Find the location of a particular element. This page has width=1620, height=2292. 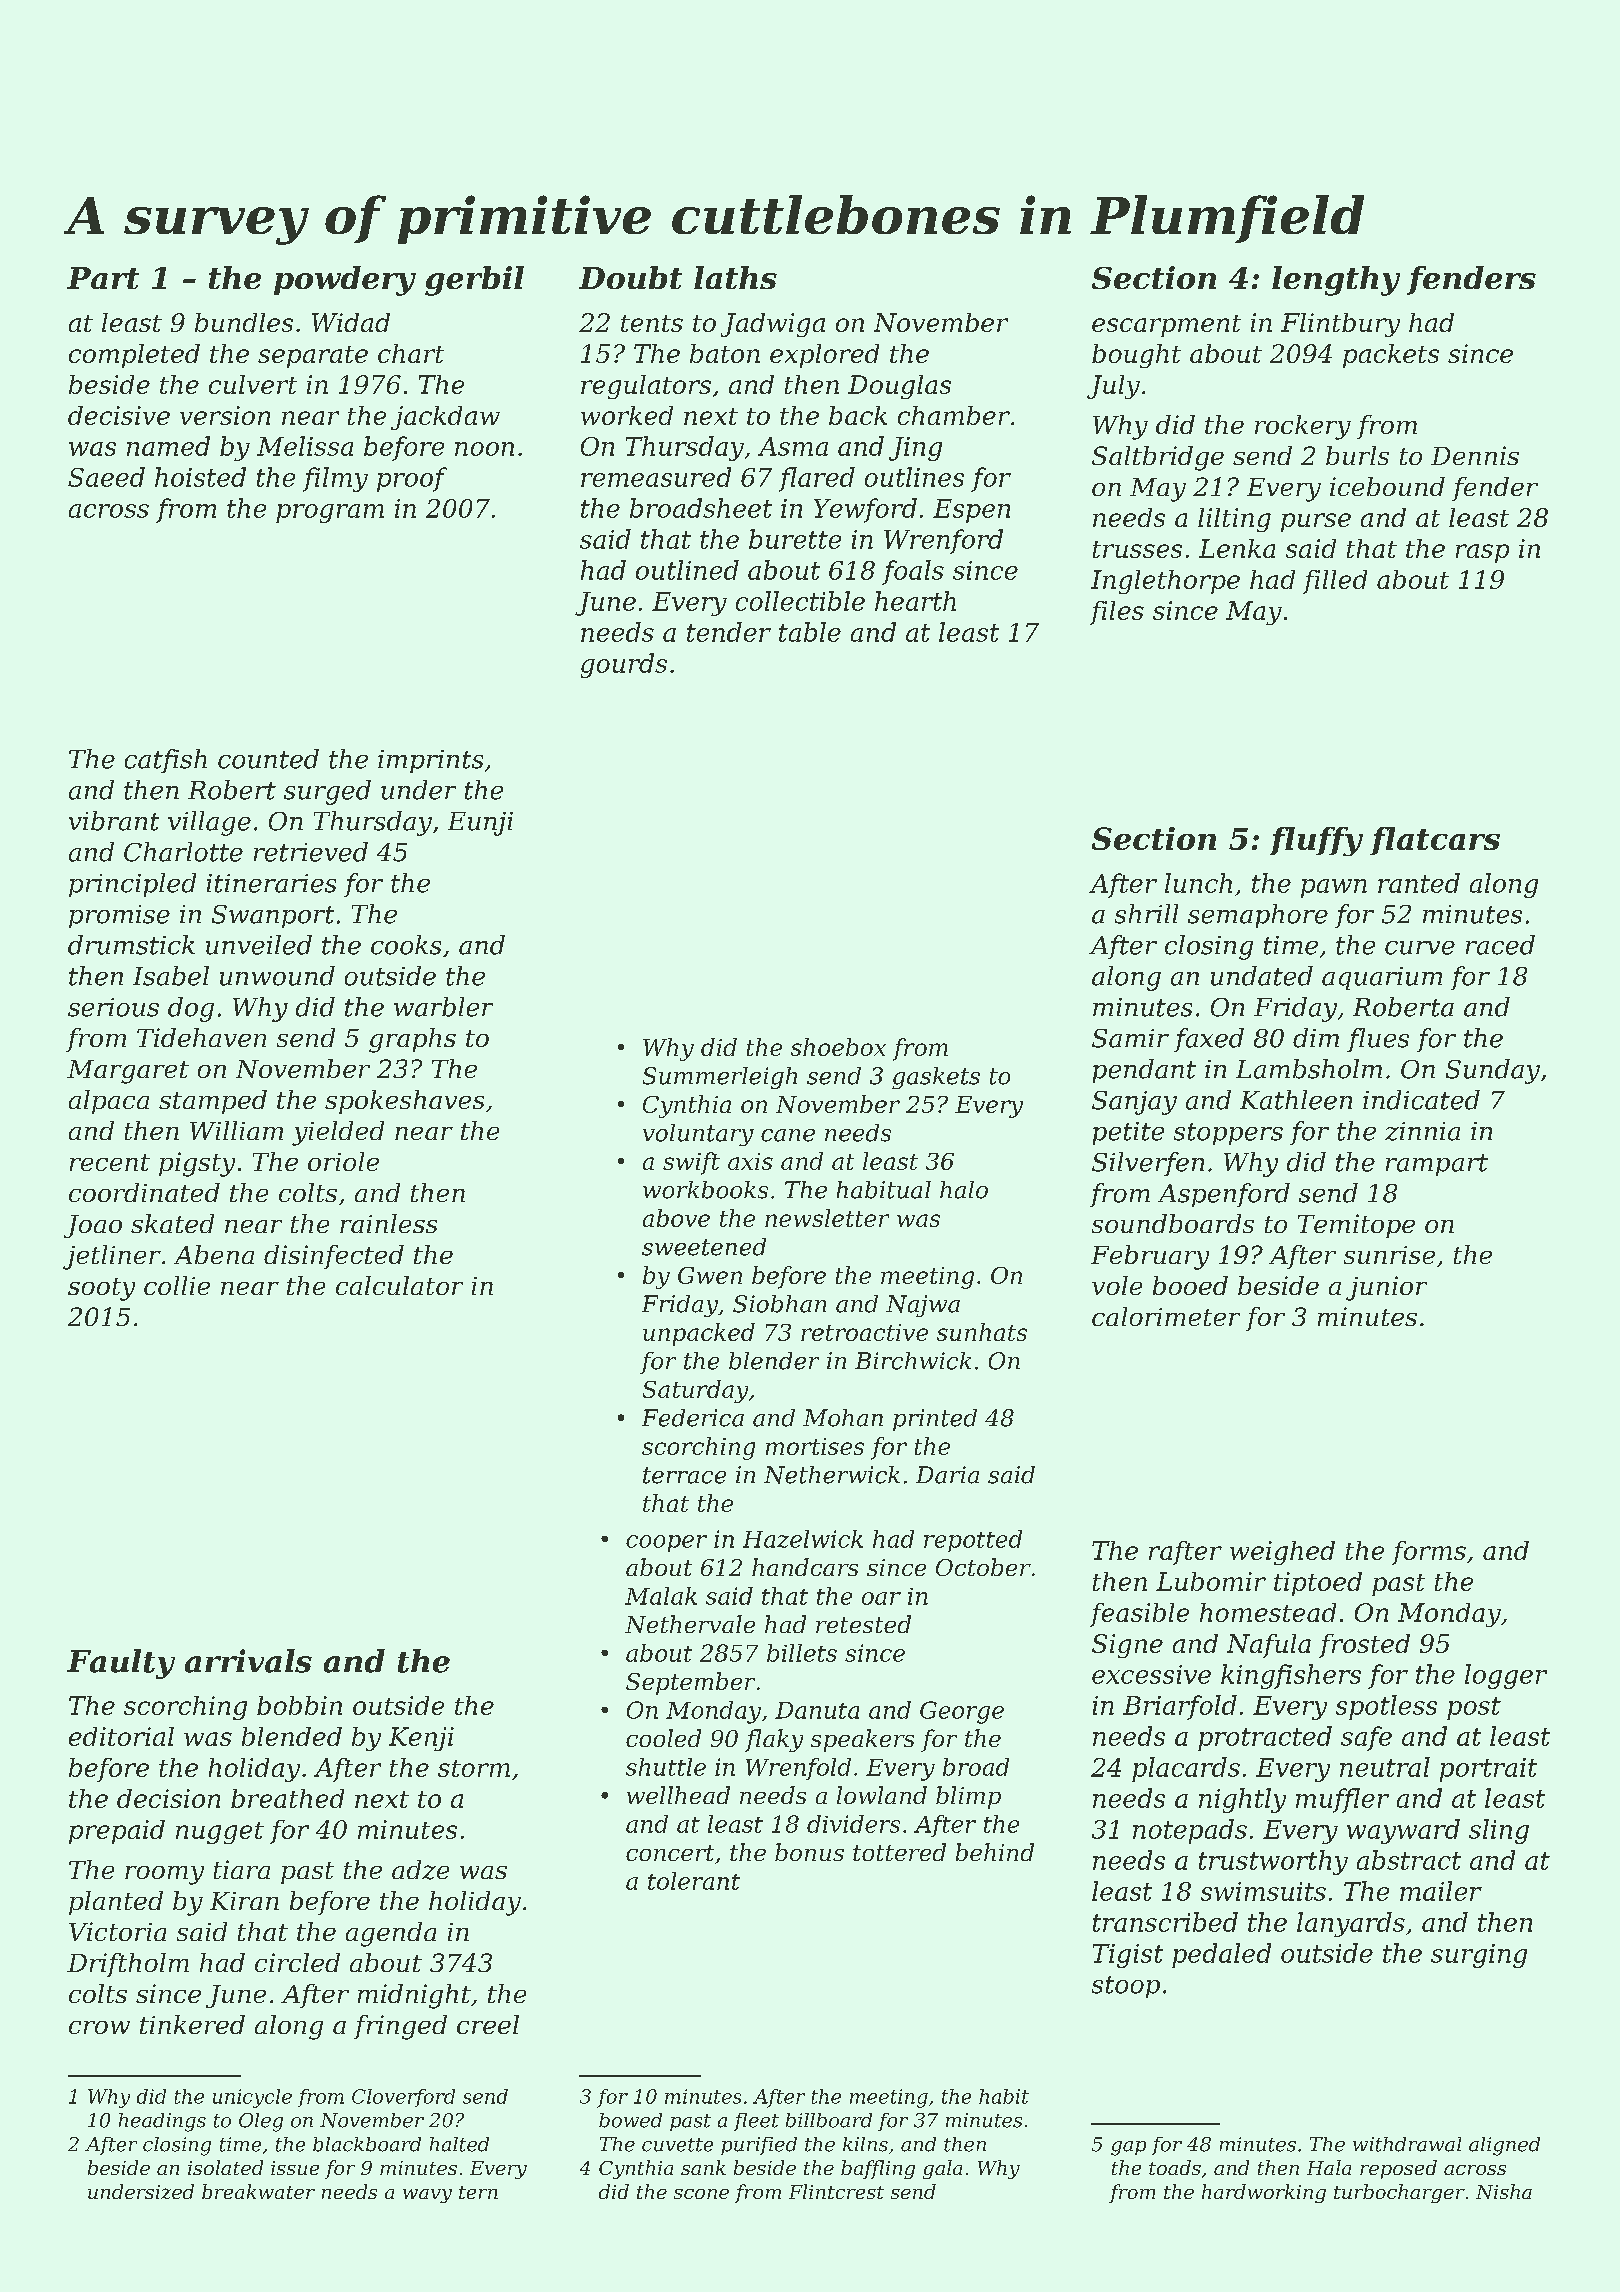

chart is located at coordinates (411, 353).
